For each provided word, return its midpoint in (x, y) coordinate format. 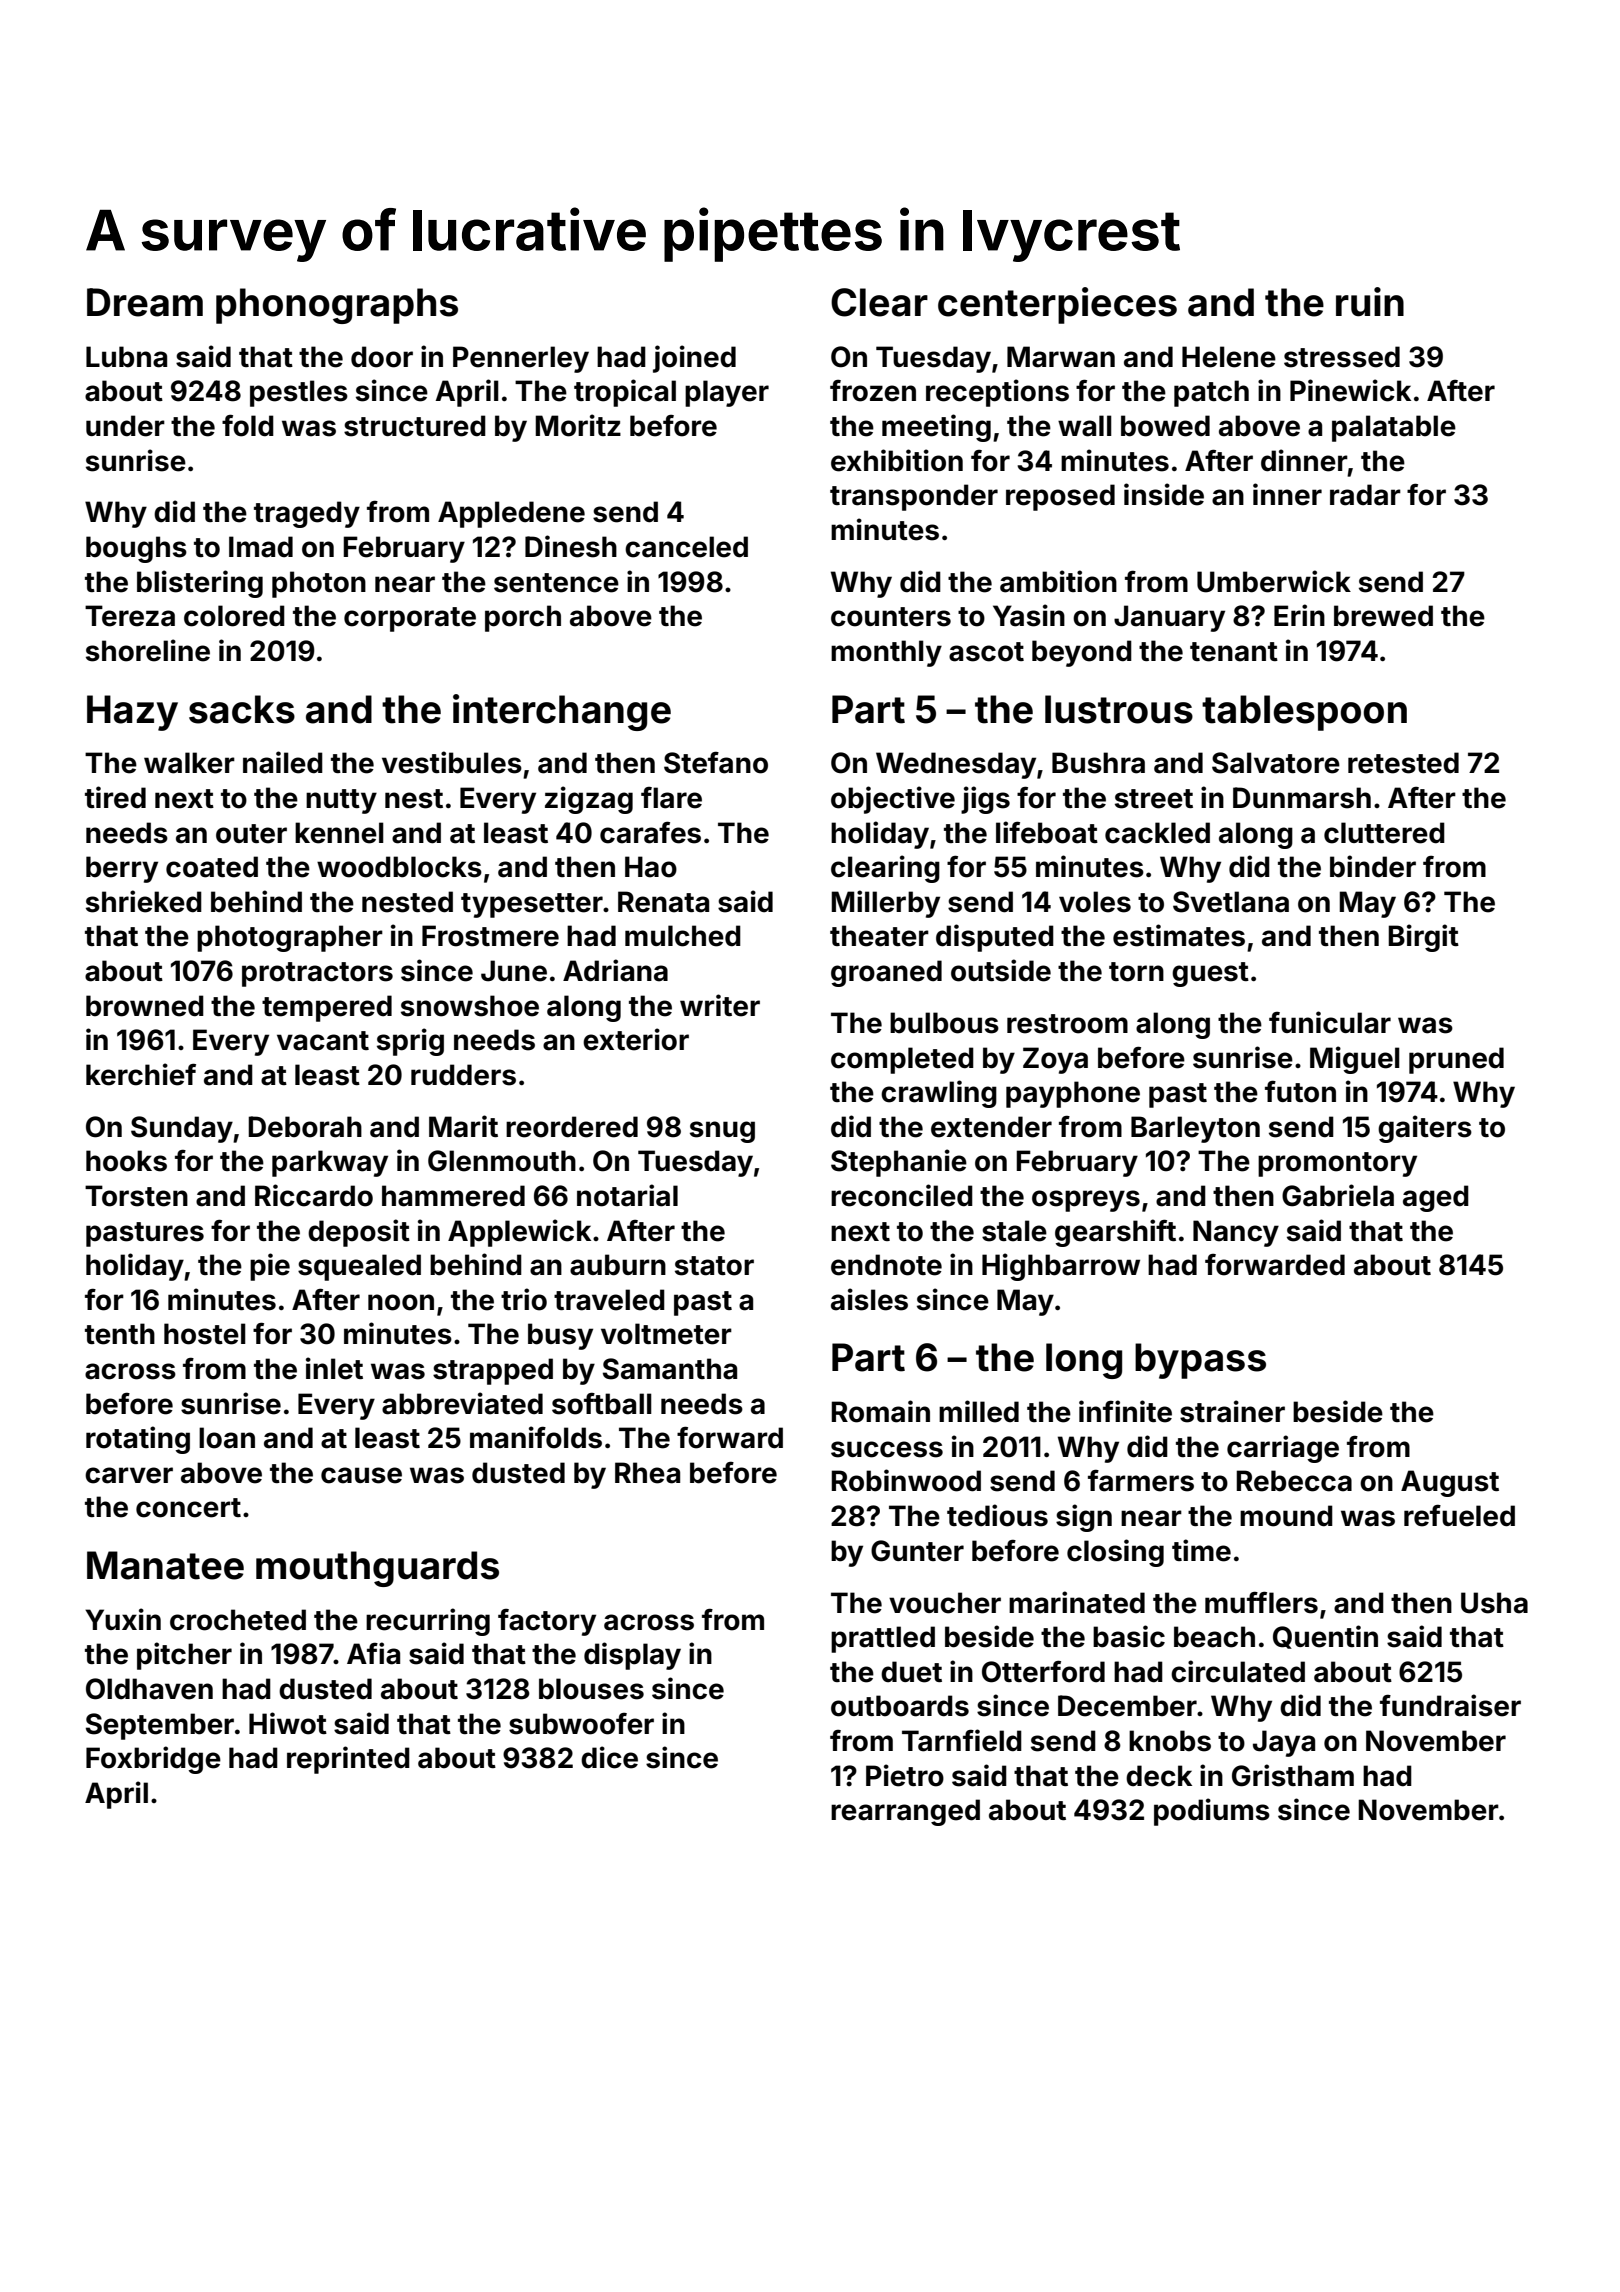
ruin (1370, 302)
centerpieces (1057, 305)
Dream (145, 302)
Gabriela (1338, 1195)
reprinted (348, 1760)
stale (1014, 1231)
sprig (410, 1042)
